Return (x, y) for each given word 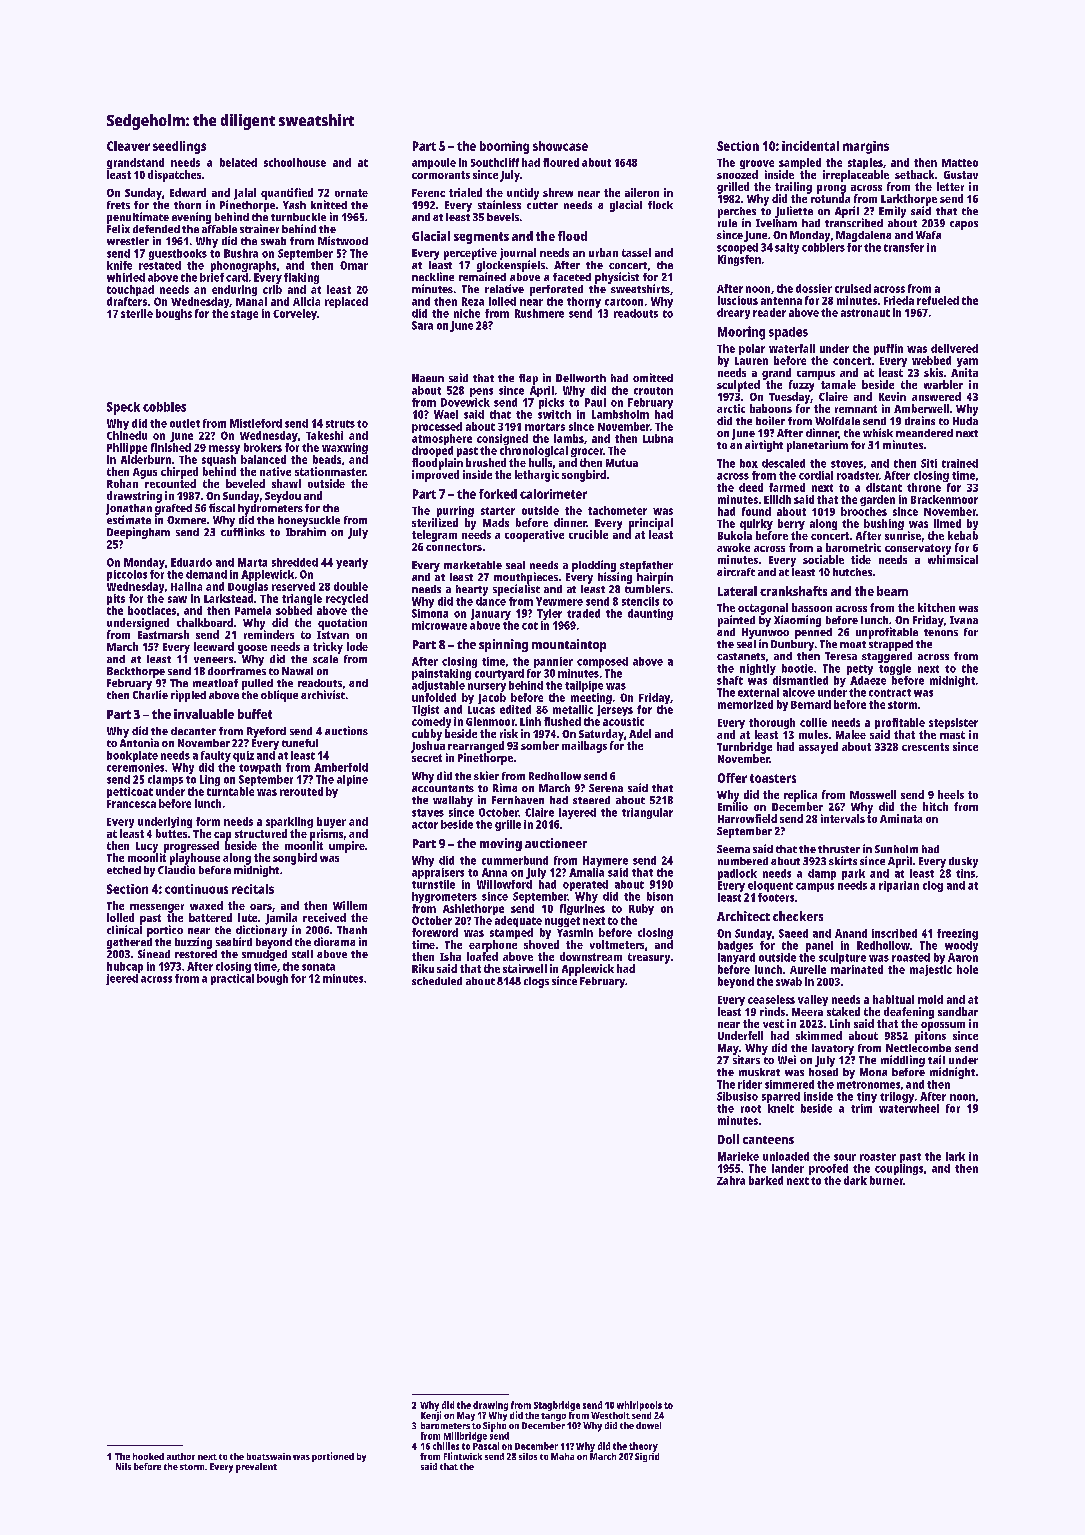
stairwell (525, 968)
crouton (653, 391)
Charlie (150, 694)
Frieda (899, 300)
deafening (909, 1013)
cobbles (164, 407)
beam (892, 591)
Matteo (960, 163)
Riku (423, 968)
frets (118, 205)
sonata (318, 967)
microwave (439, 625)
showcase (560, 146)
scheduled (437, 981)
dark (855, 1180)
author (181, 1456)
